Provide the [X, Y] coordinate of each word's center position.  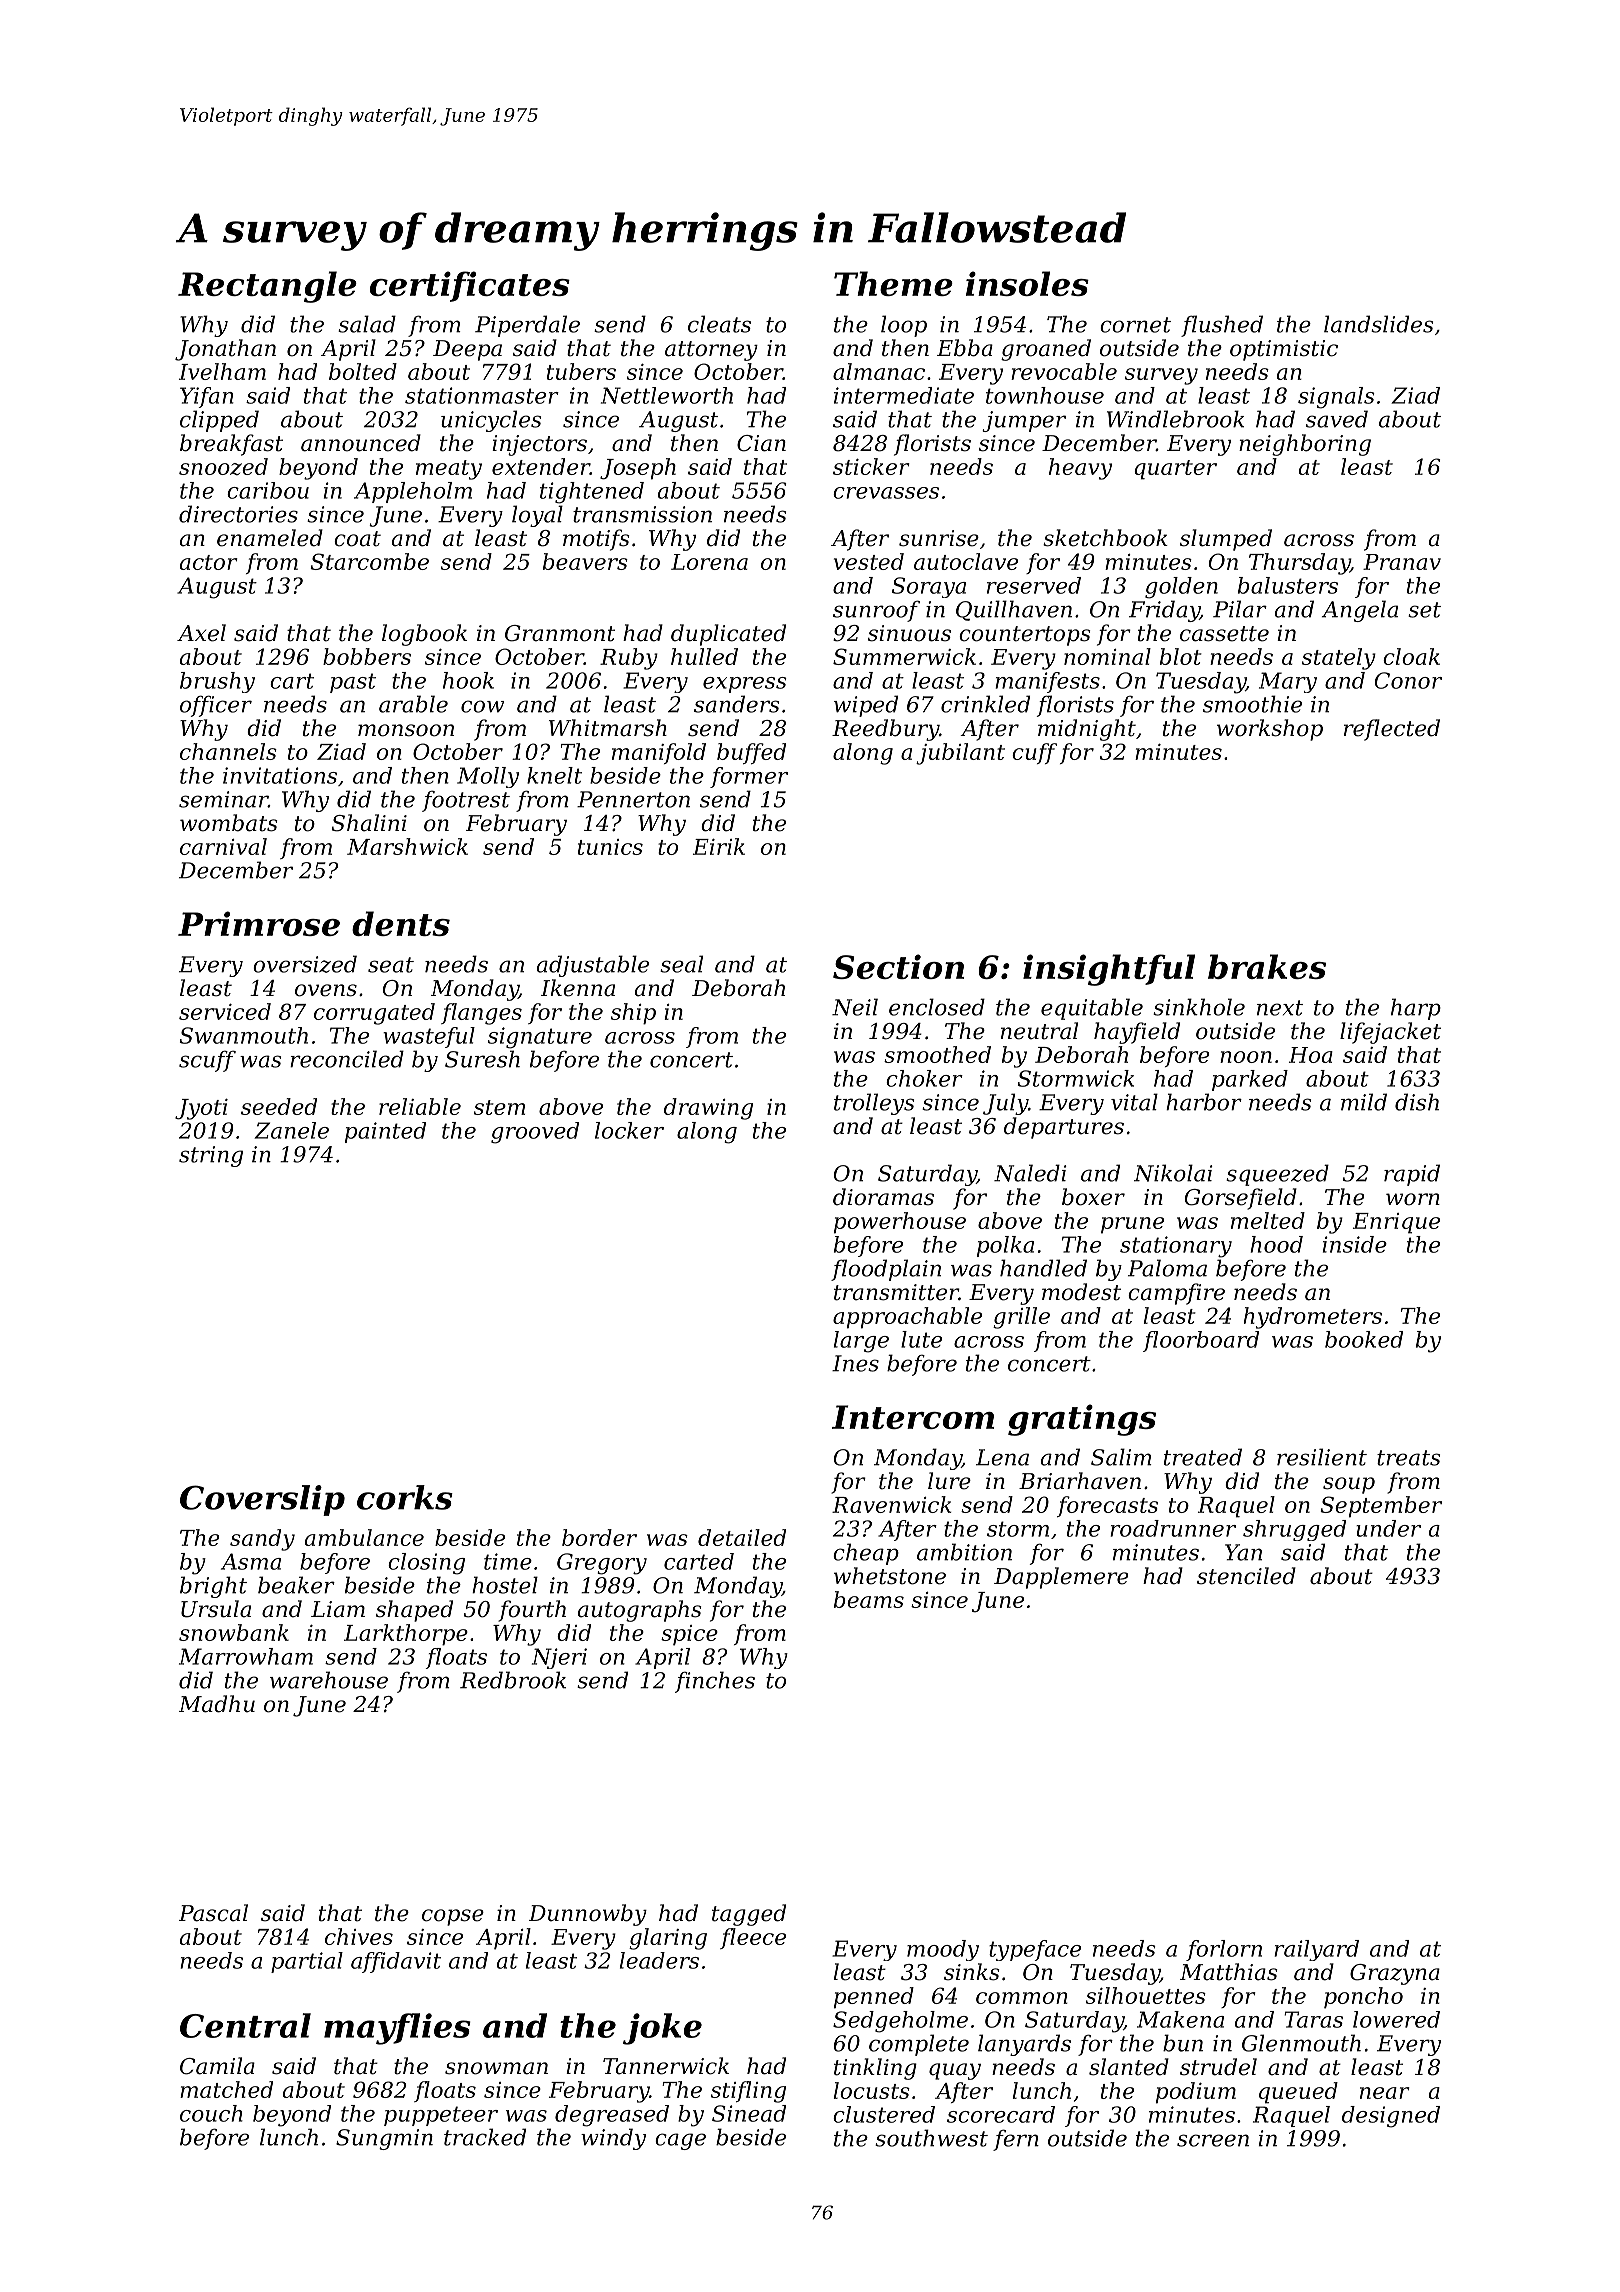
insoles [1027, 283]
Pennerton [633, 799]
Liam [338, 1609]
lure [949, 1481]
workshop [1270, 730]
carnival [223, 846]
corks [405, 1497]
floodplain [886, 1270]
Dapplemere [1061, 1578]
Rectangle [267, 287]
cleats [719, 324]
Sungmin [384, 2139]
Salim [1121, 1457]
